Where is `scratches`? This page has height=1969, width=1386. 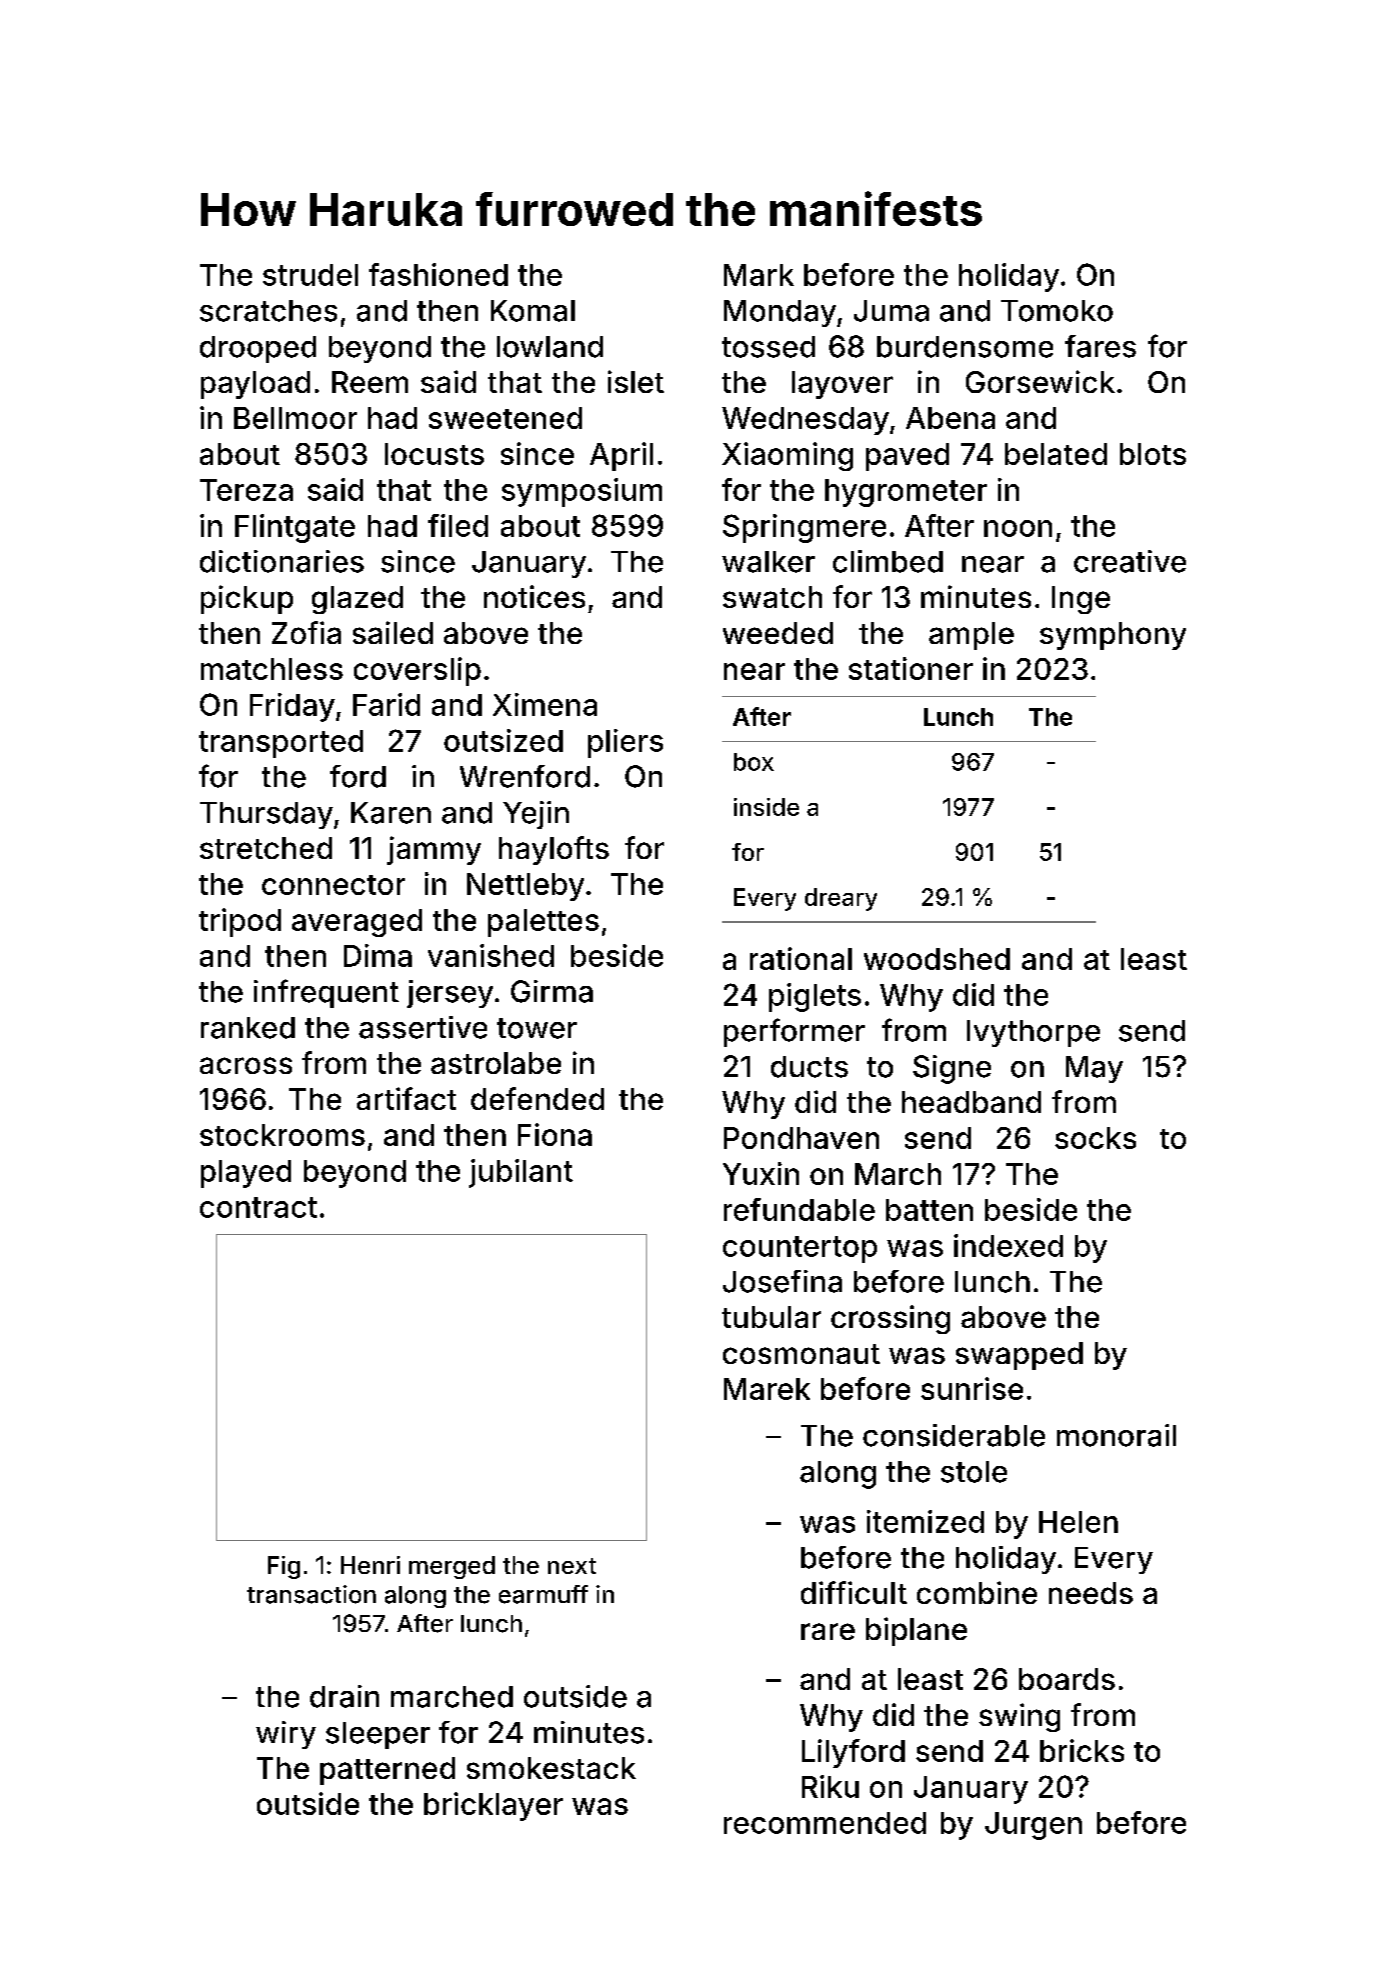
scratches is located at coordinates (268, 311).
